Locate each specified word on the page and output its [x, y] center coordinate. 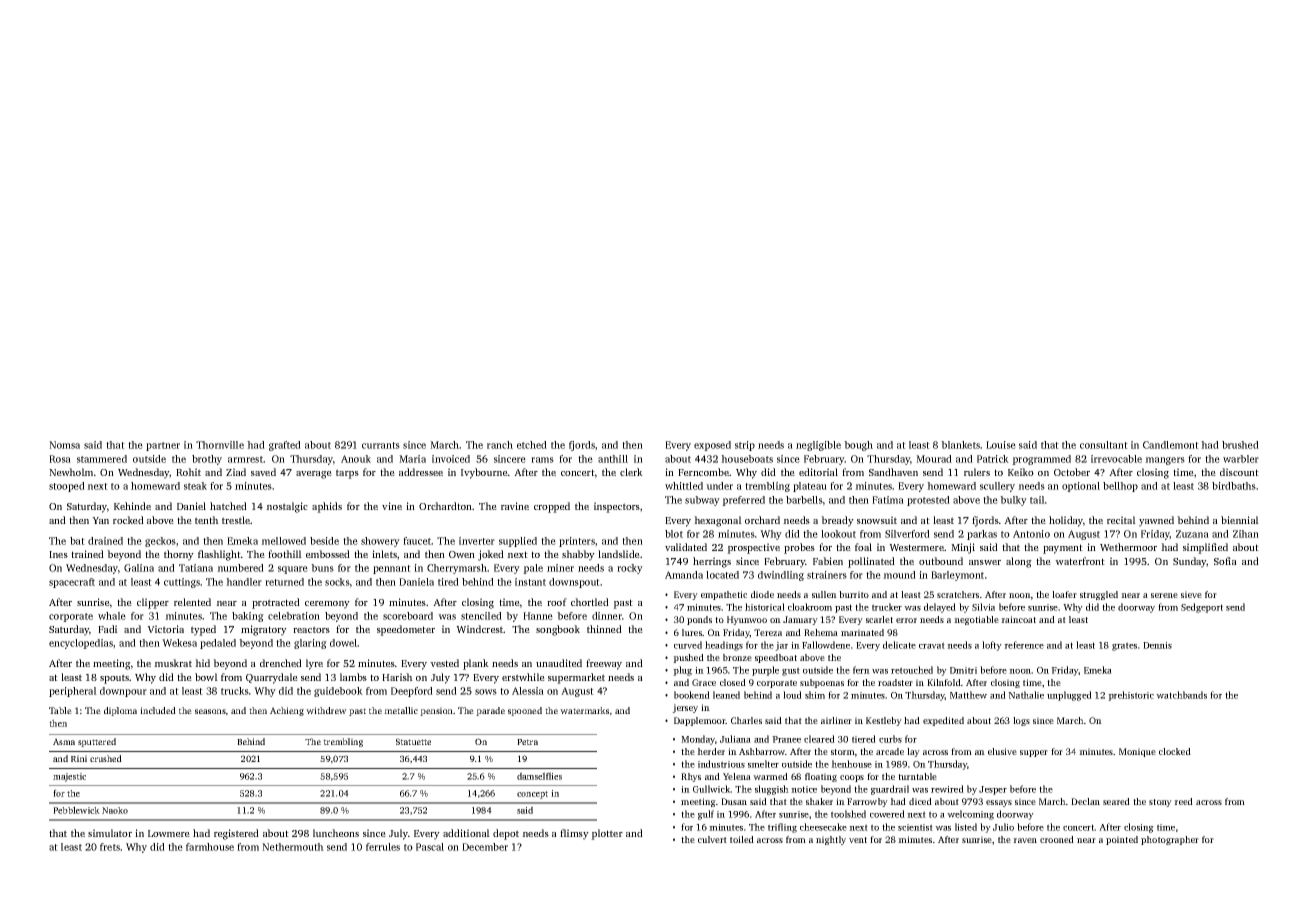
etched [532, 445]
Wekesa [179, 643]
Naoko [115, 810]
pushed [688, 658]
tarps [347, 474]
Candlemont [1171, 445]
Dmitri [963, 670]
